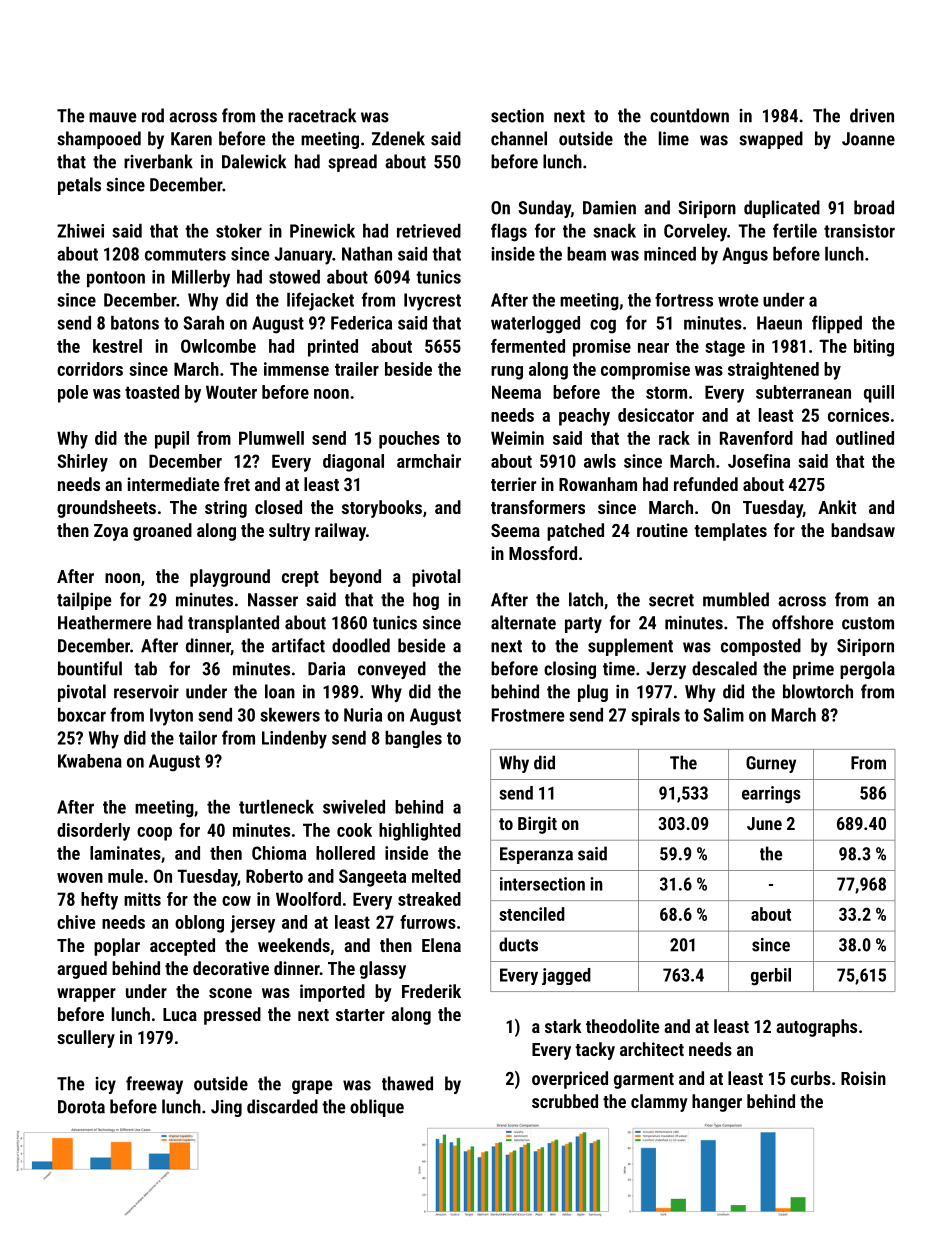  What do you see at coordinates (868, 623) in the image?
I see `custom` at bounding box center [868, 623].
